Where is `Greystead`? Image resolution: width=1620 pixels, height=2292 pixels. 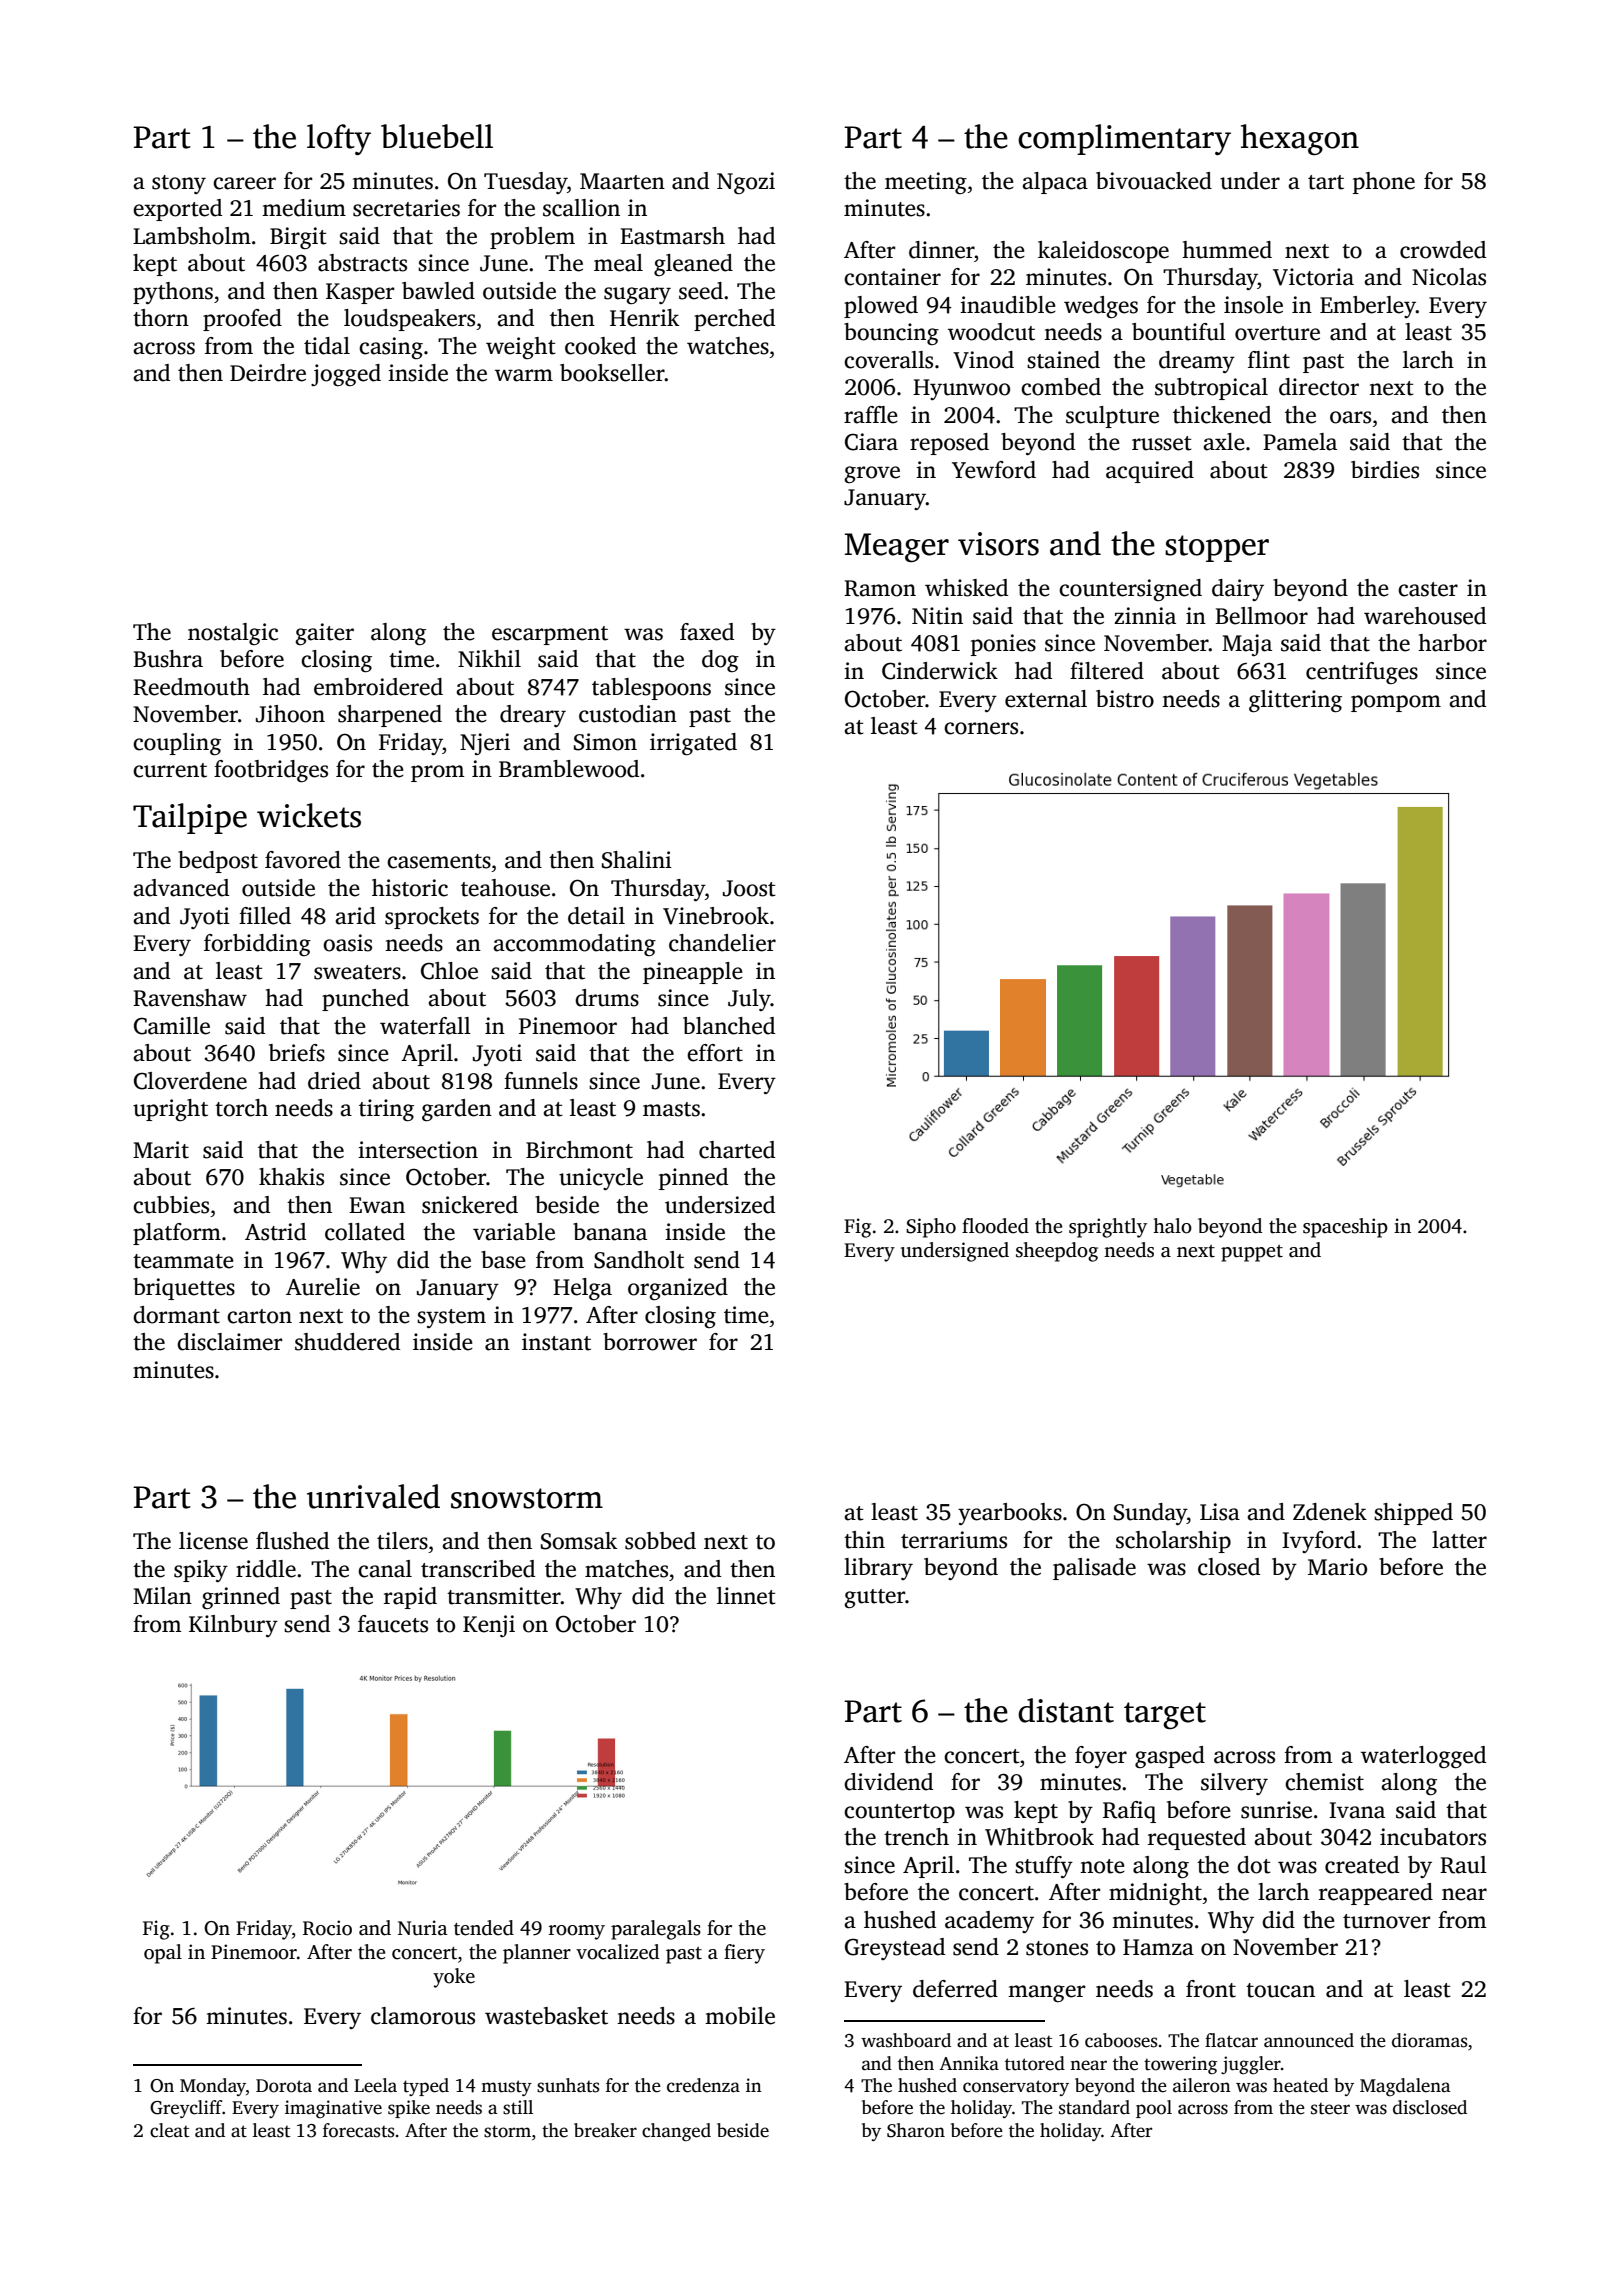
Greystead is located at coordinates (895, 1949).
